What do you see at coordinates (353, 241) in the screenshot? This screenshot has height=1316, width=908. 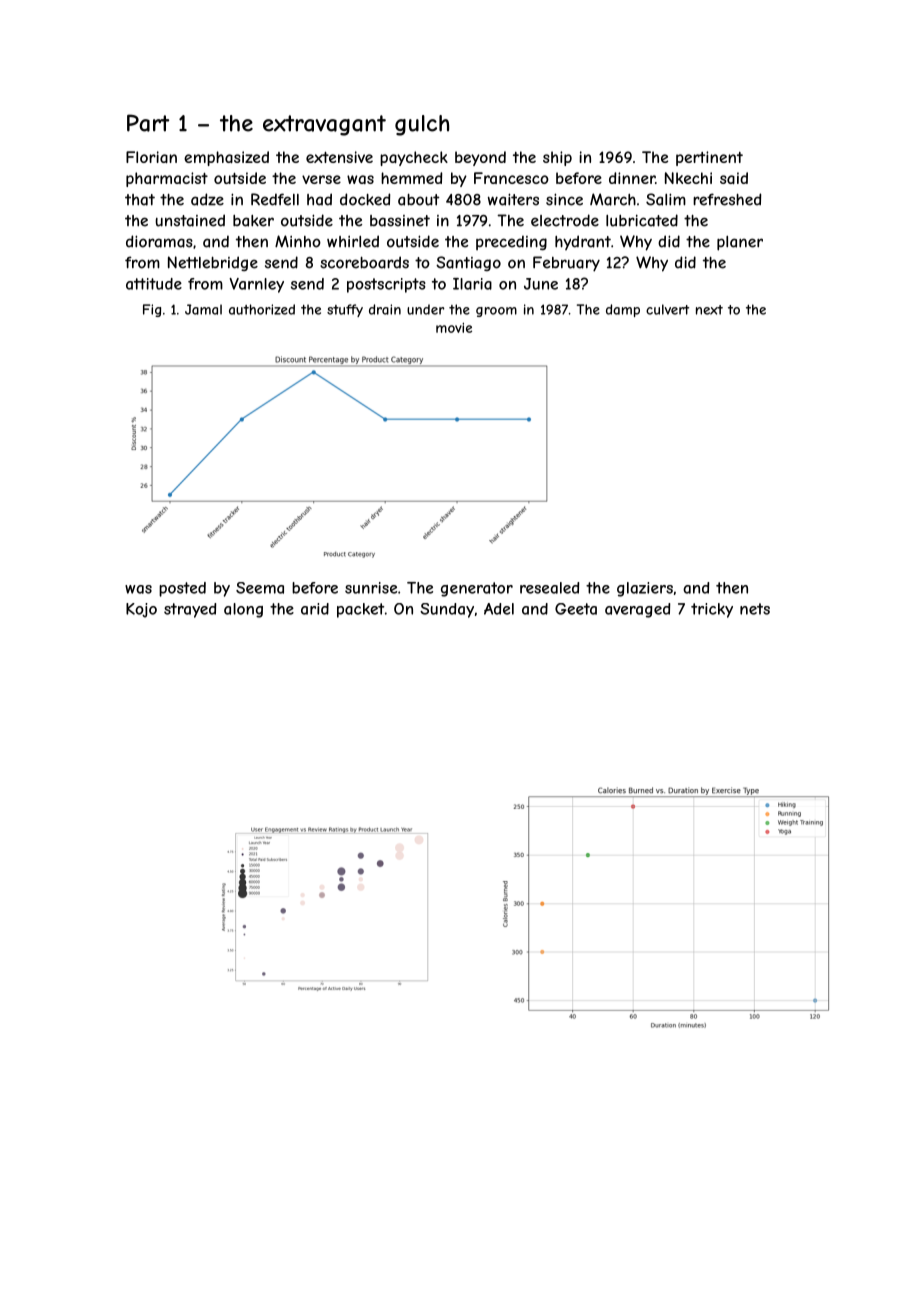 I see `whirled` at bounding box center [353, 241].
